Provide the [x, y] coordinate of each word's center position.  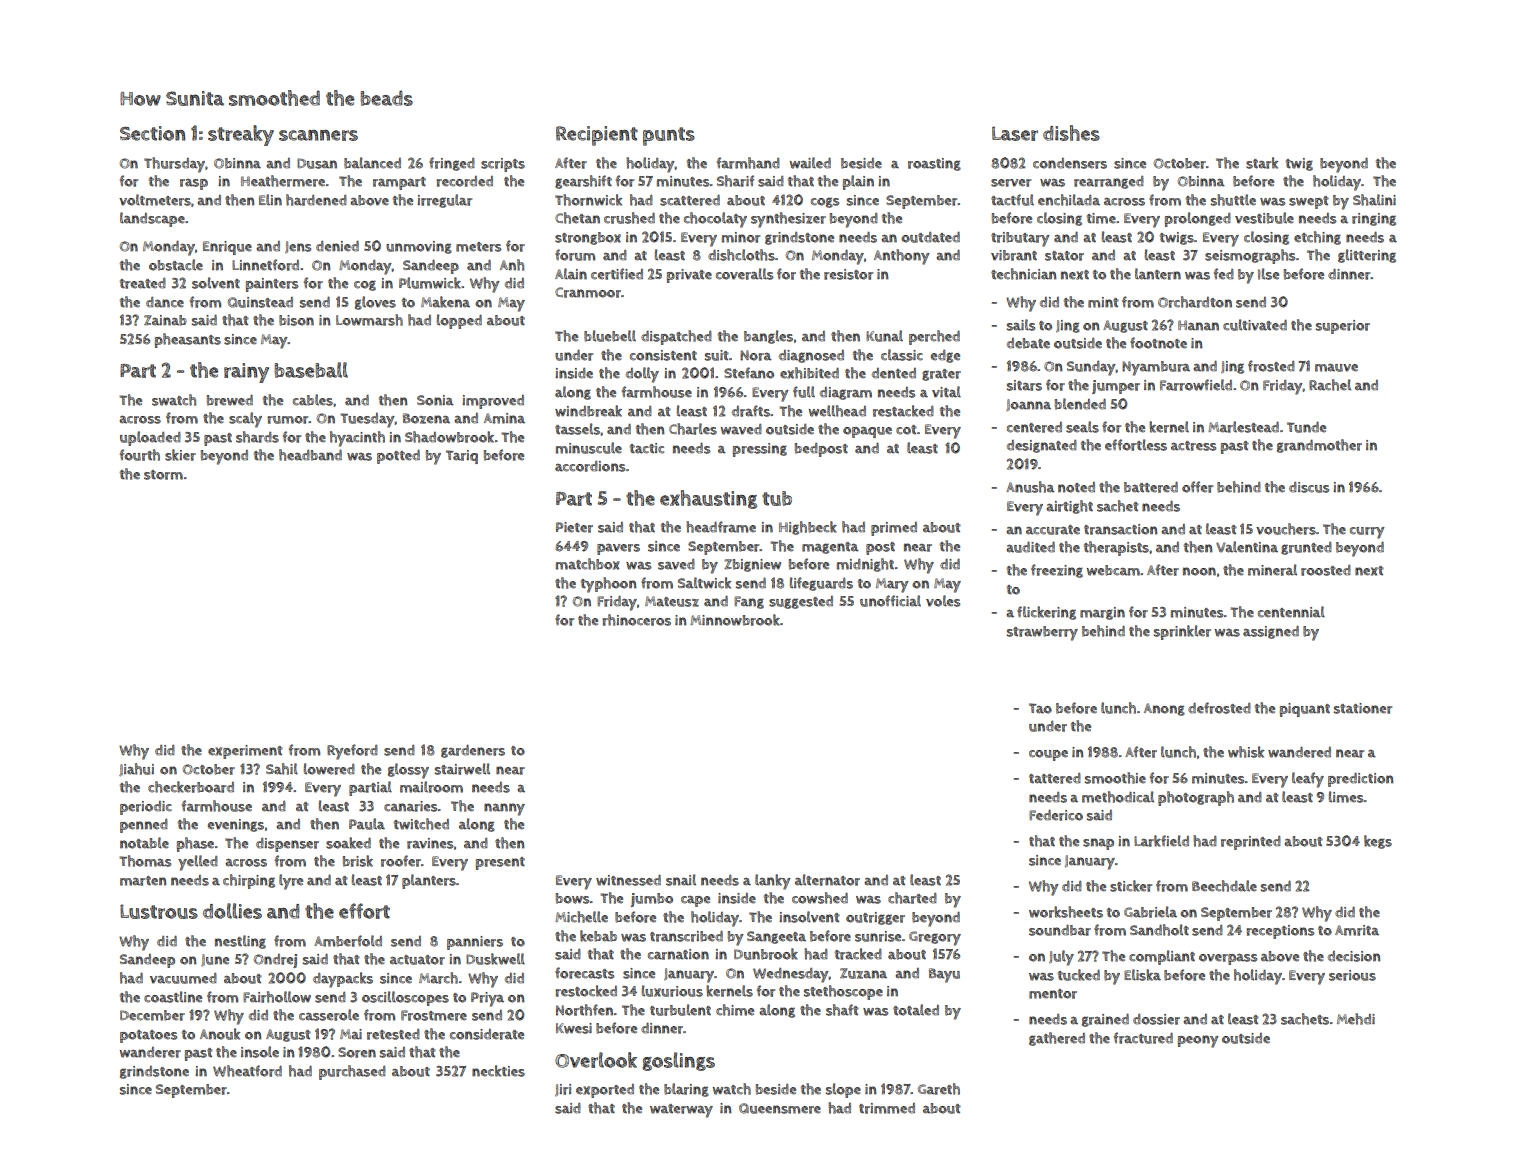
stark [1262, 163]
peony [1198, 1041]
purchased [352, 1072]
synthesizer [788, 220]
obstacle [176, 265]
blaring [686, 1090]
